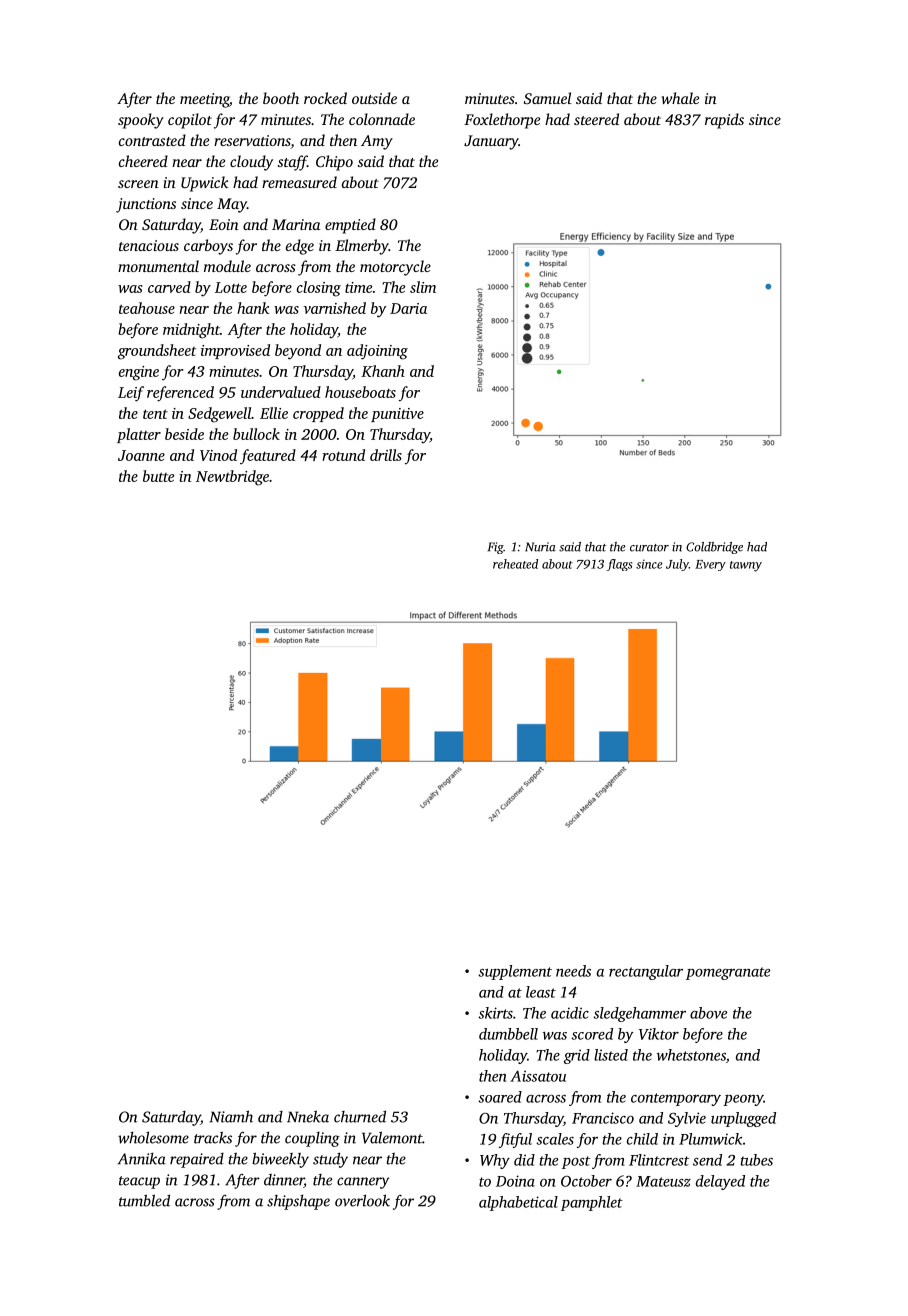 The width and height of the screenshot is (908, 1316). Describe the element at coordinates (680, 98) in the screenshot. I see `whale` at that location.
